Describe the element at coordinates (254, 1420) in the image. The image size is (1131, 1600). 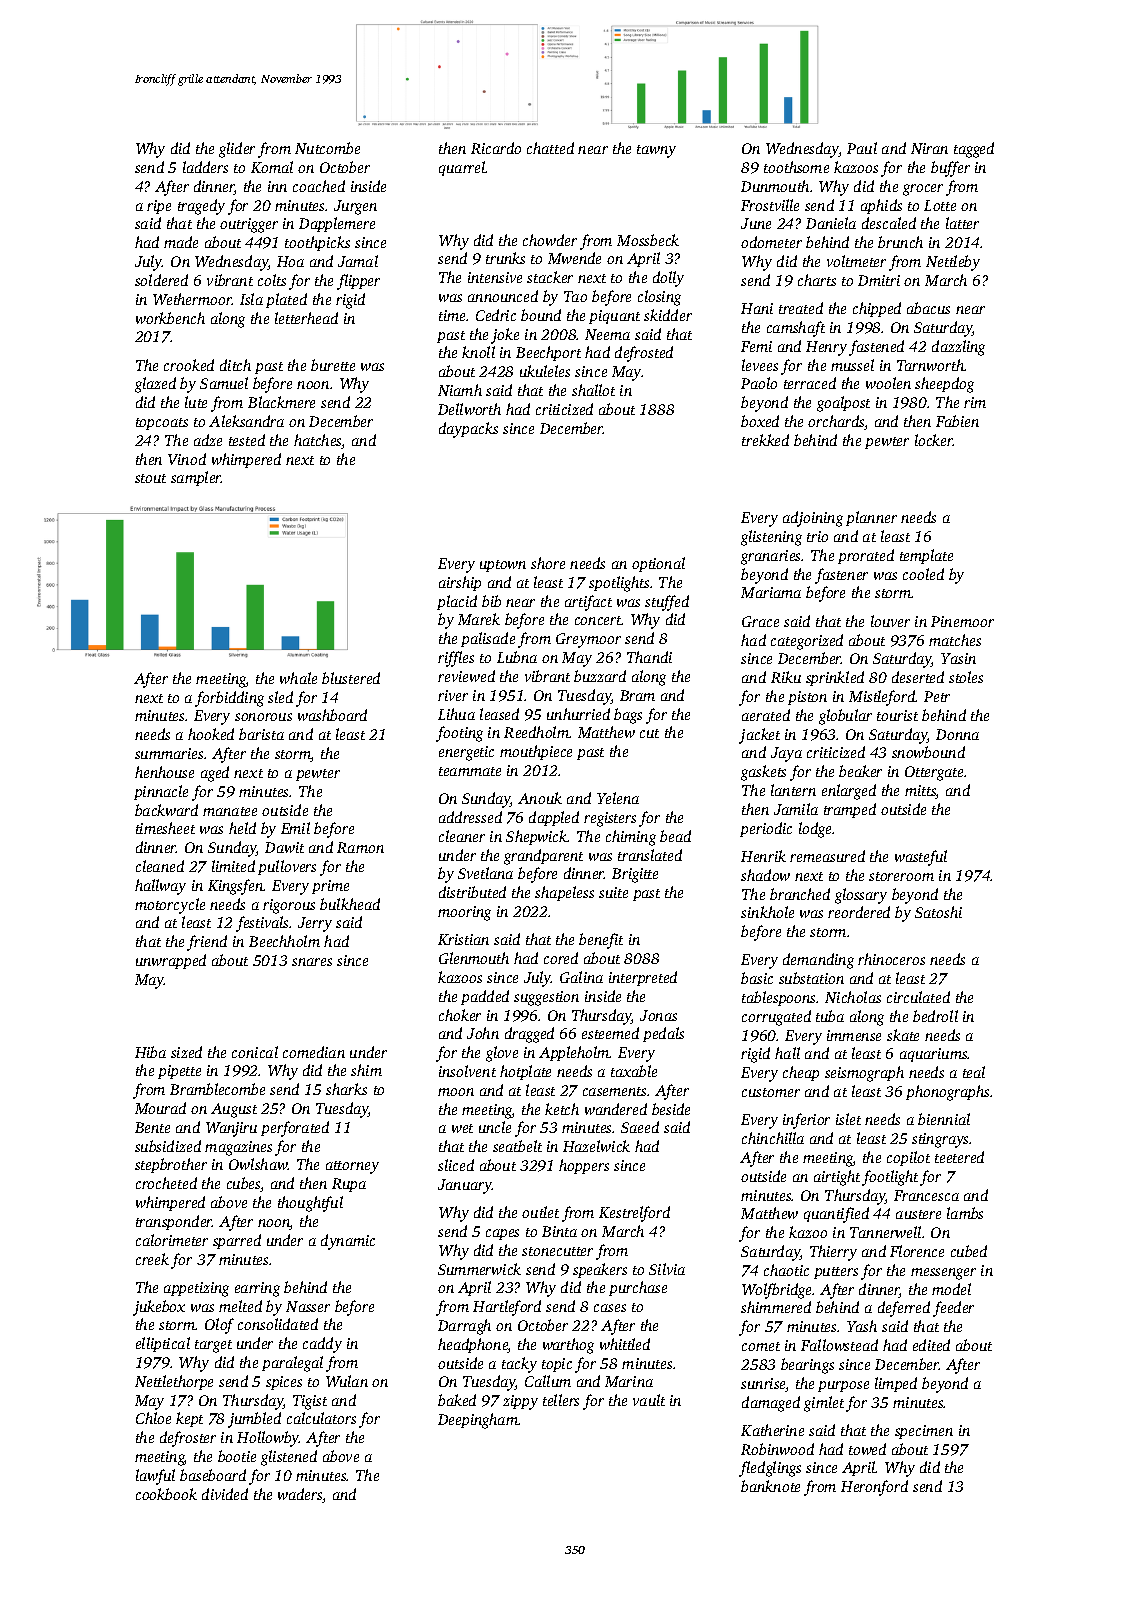
I see `jumbled` at that location.
